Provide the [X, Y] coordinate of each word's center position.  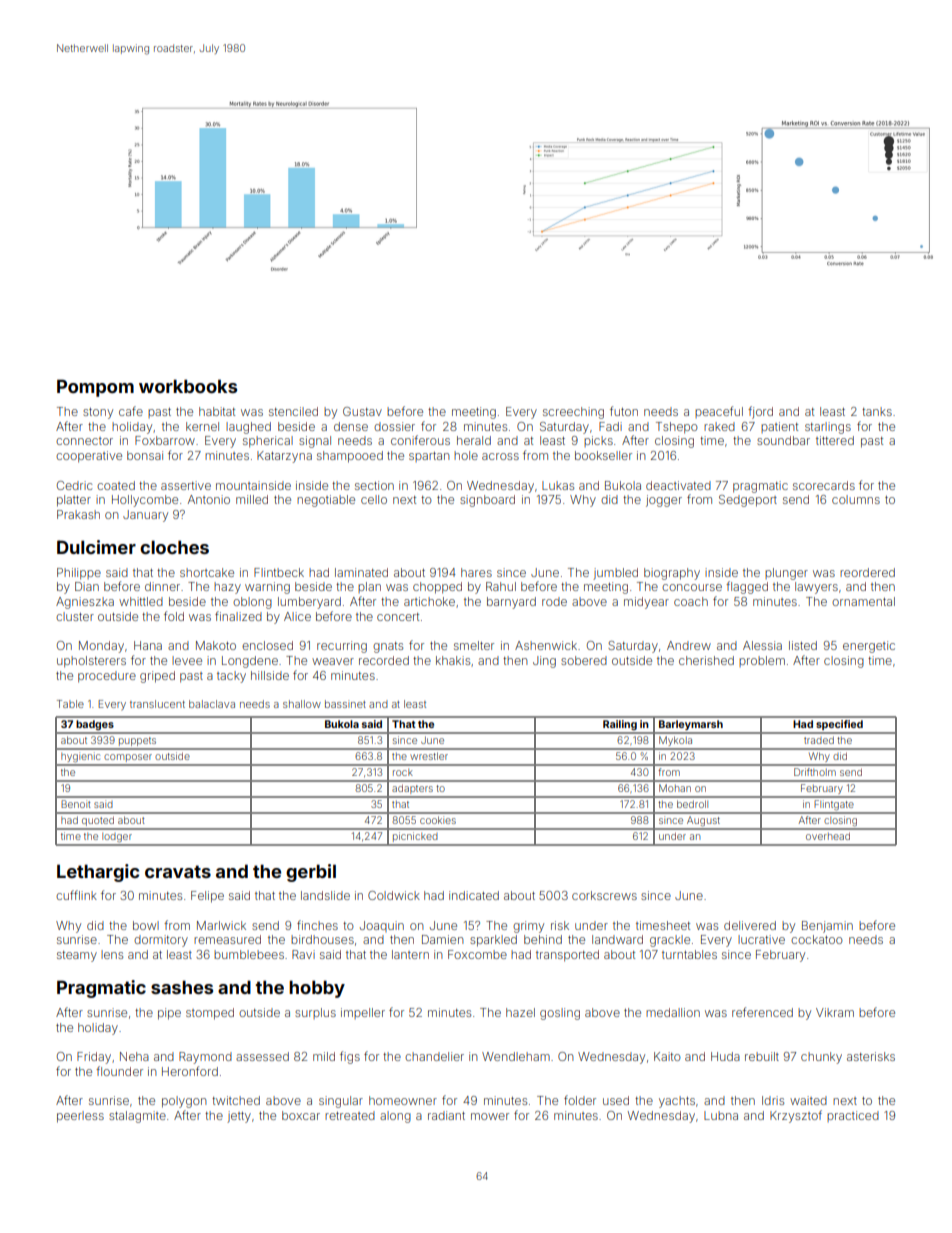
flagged [747, 587]
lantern [410, 954]
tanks [877, 411]
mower [490, 1116]
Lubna [721, 1115]
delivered [750, 925]
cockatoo [817, 939]
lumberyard [309, 603]
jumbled [615, 574]
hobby [317, 989]
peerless [80, 1117]
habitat [217, 411]
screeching [573, 413]
